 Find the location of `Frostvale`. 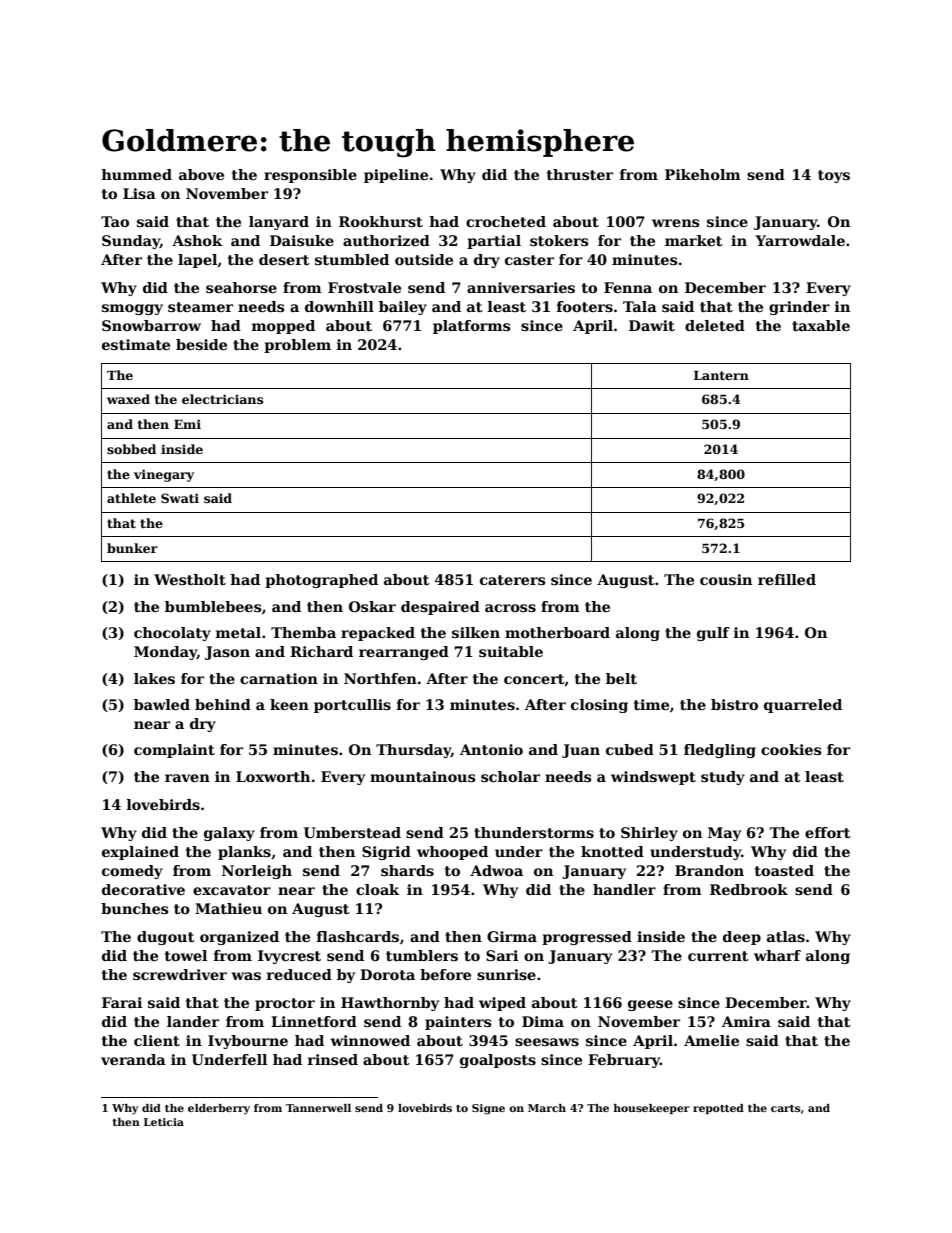

Frostvale is located at coordinates (364, 287).
